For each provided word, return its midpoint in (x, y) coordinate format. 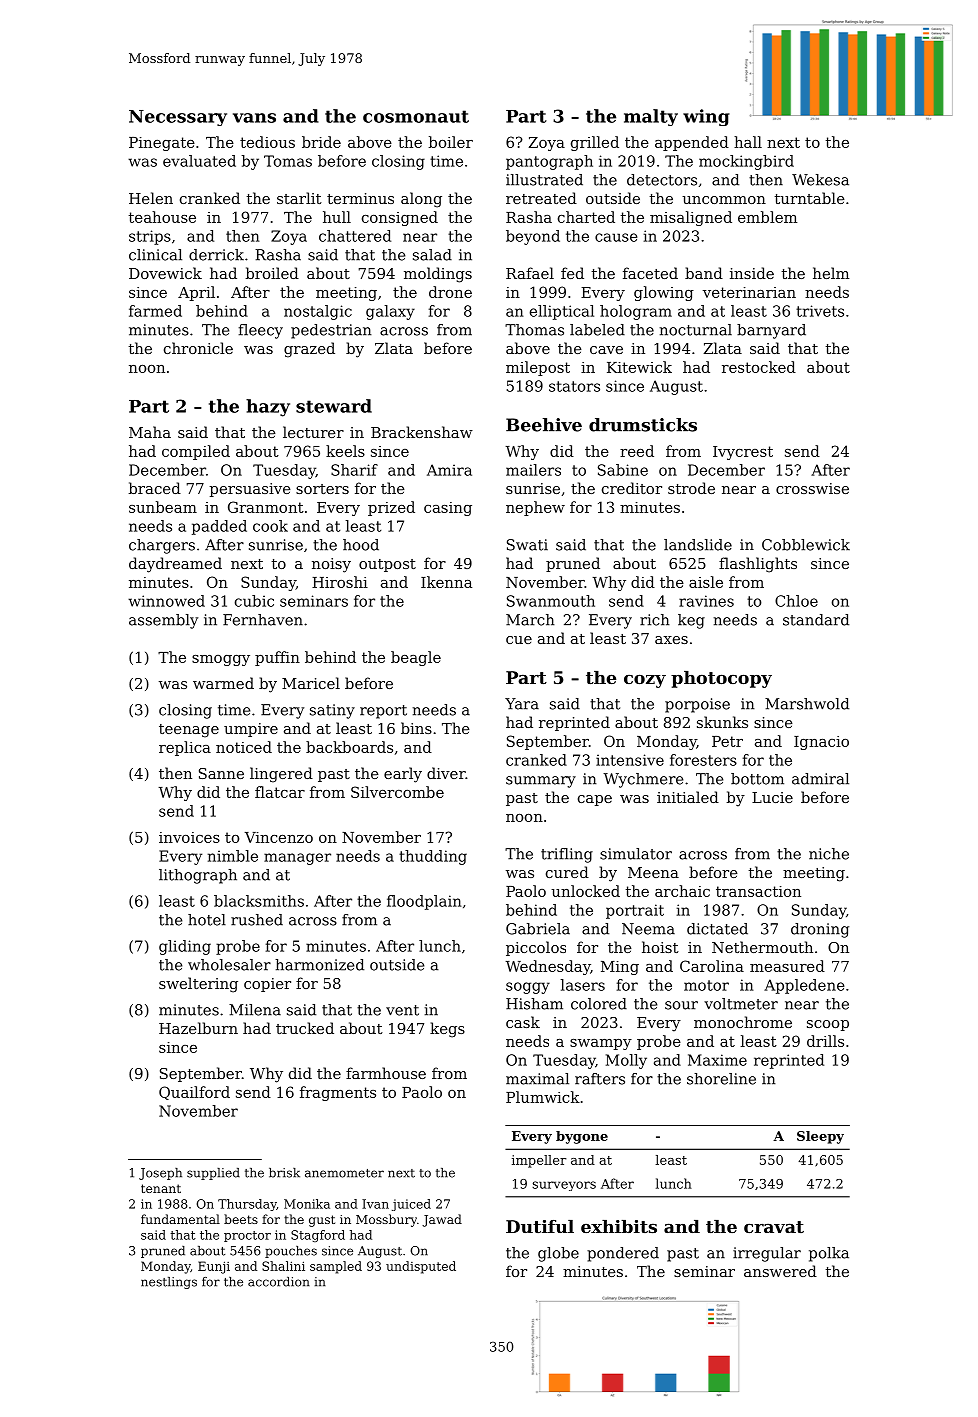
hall (748, 142)
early (403, 775)
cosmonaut (416, 116)
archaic (682, 891)
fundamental (180, 1219)
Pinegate (162, 144)
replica (185, 748)
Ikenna (446, 582)
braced (155, 488)
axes (671, 640)
